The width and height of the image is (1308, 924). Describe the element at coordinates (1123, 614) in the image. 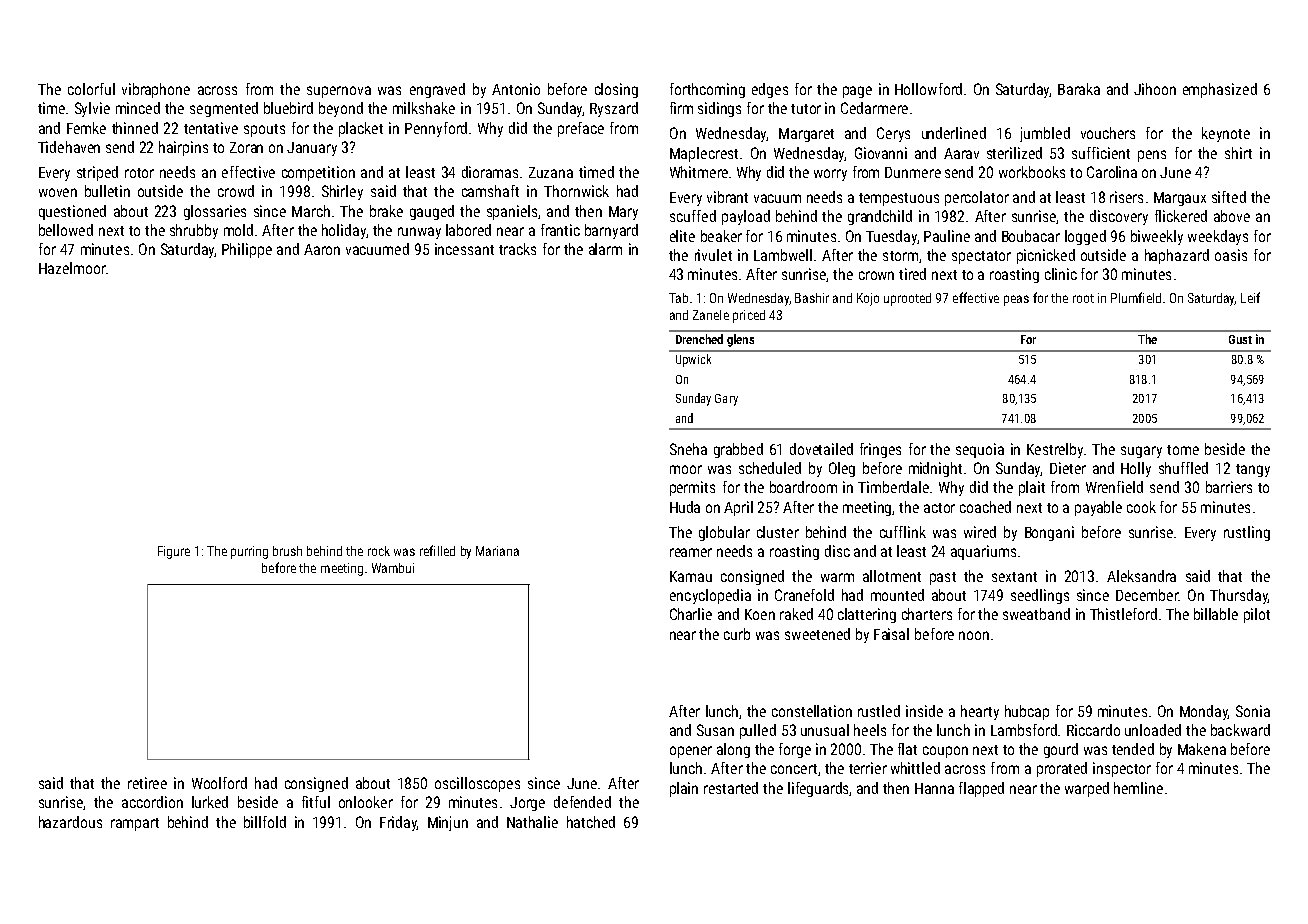

I see `Thistleford` at that location.
